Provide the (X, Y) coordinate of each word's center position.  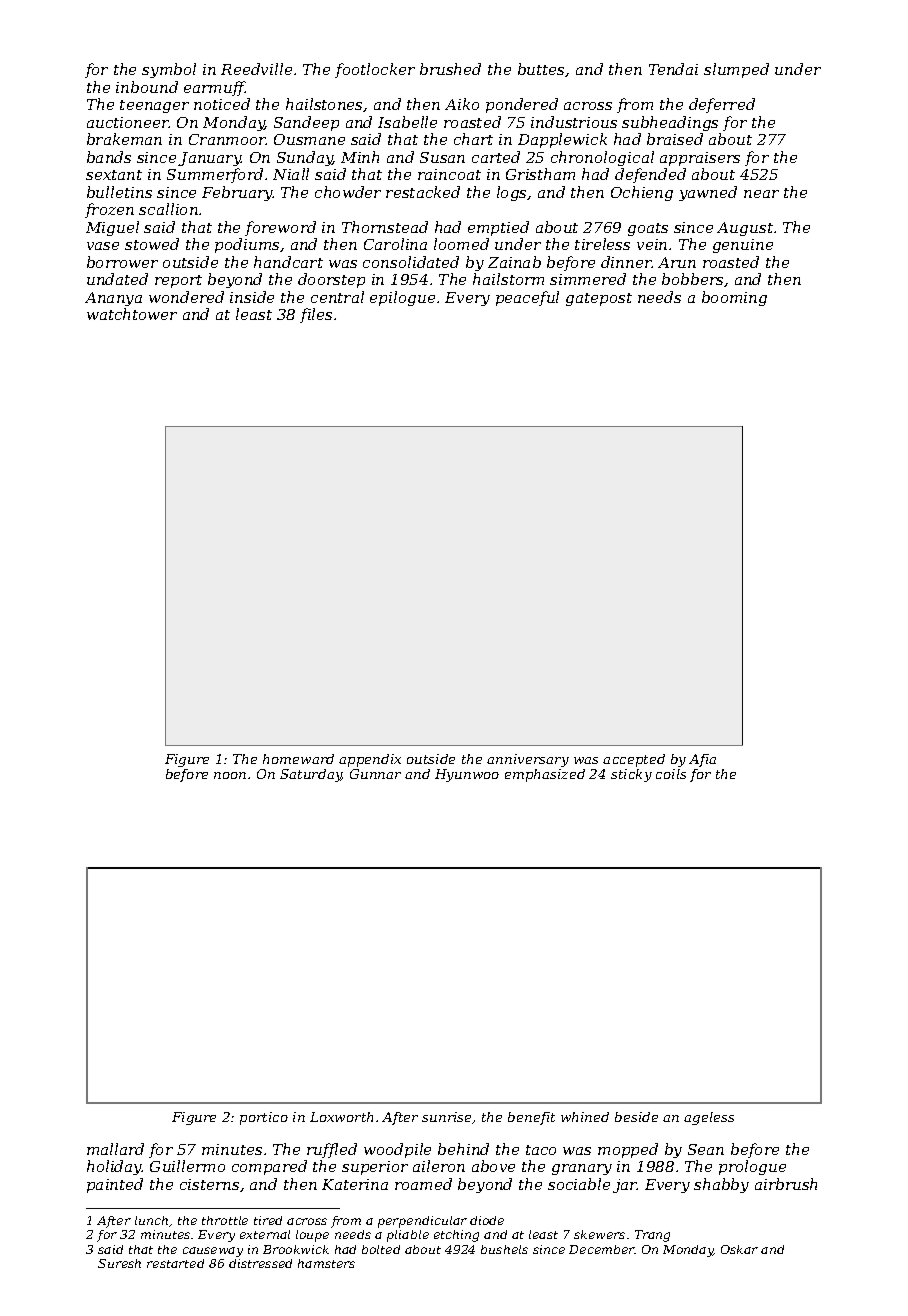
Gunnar (375, 774)
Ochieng (642, 193)
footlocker (375, 70)
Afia (702, 760)
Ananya (113, 299)
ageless (709, 1118)
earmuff (215, 88)
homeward (298, 759)
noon (230, 775)
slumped (736, 70)
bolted (381, 1249)
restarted (175, 1263)
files (316, 315)
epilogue (402, 298)
